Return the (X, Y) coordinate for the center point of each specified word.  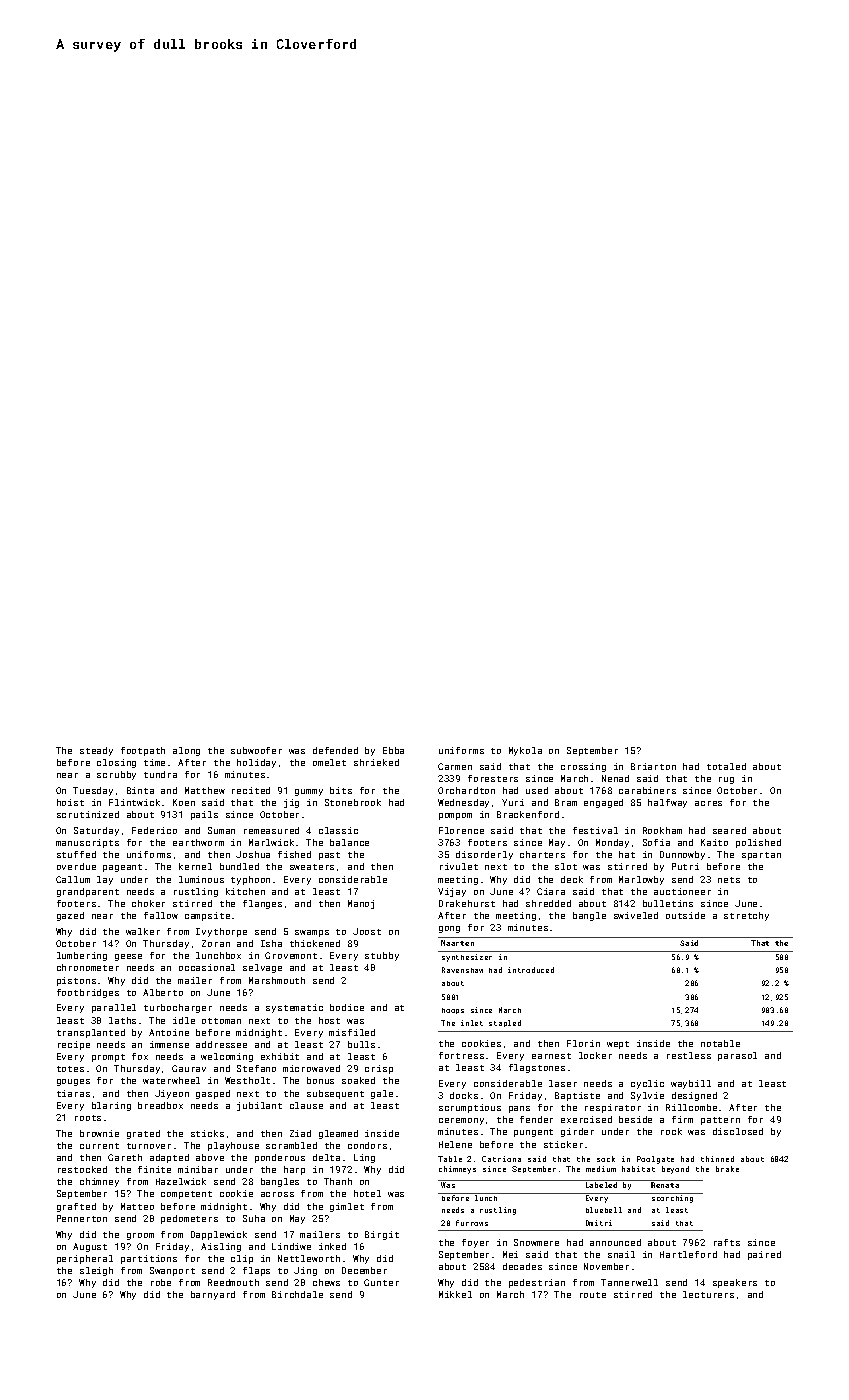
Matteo (137, 1206)
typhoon (250, 880)
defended (335, 750)
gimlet (347, 1207)
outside (685, 915)
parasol (737, 1056)
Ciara (551, 891)
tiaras (73, 1093)
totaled (726, 766)
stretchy (746, 916)
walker (143, 931)
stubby (382, 956)
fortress (461, 1055)
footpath (143, 751)
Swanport (172, 1271)
